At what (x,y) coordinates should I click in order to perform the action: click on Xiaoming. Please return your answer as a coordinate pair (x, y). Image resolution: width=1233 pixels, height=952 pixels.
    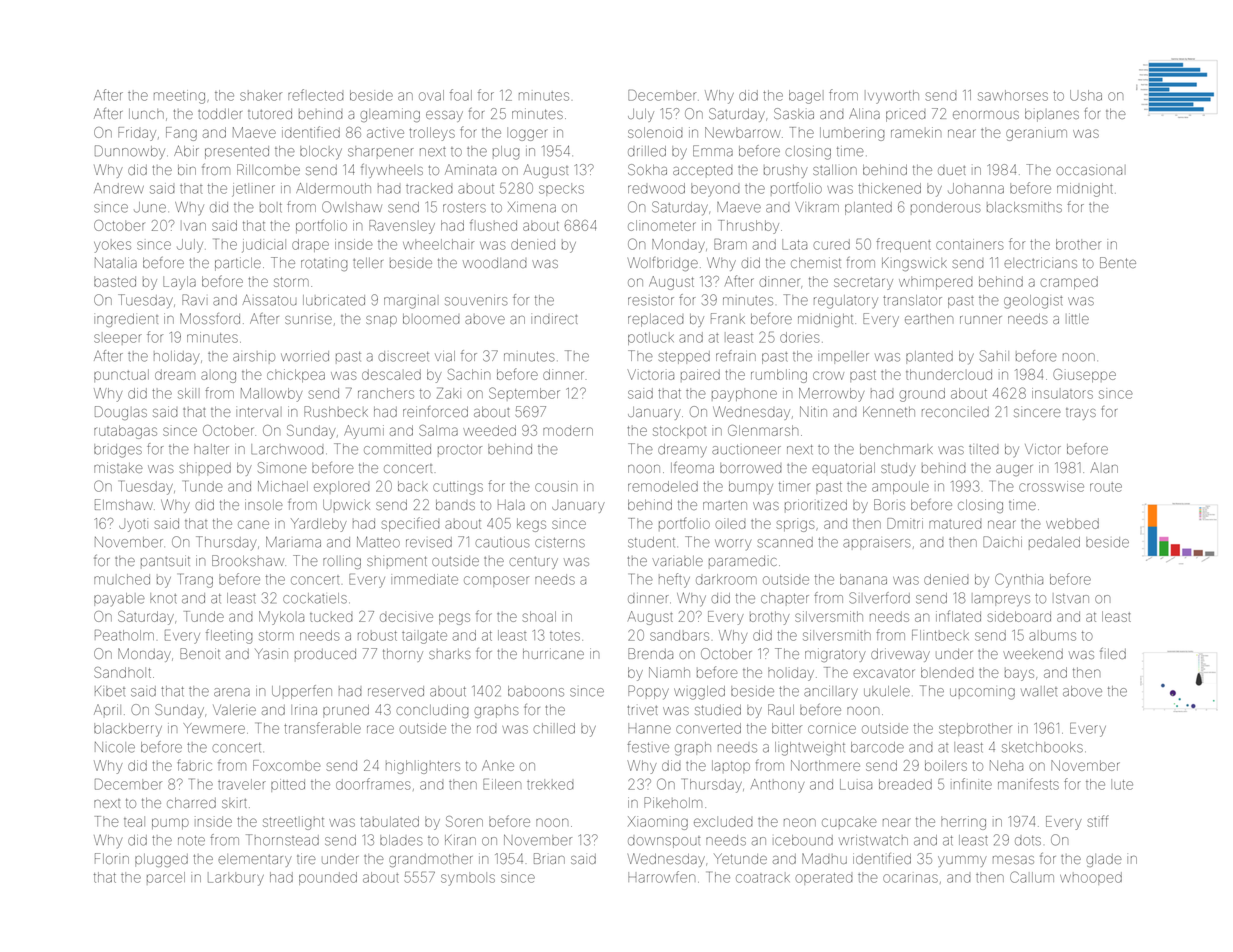
    Looking at the image, I should click on (658, 823).
